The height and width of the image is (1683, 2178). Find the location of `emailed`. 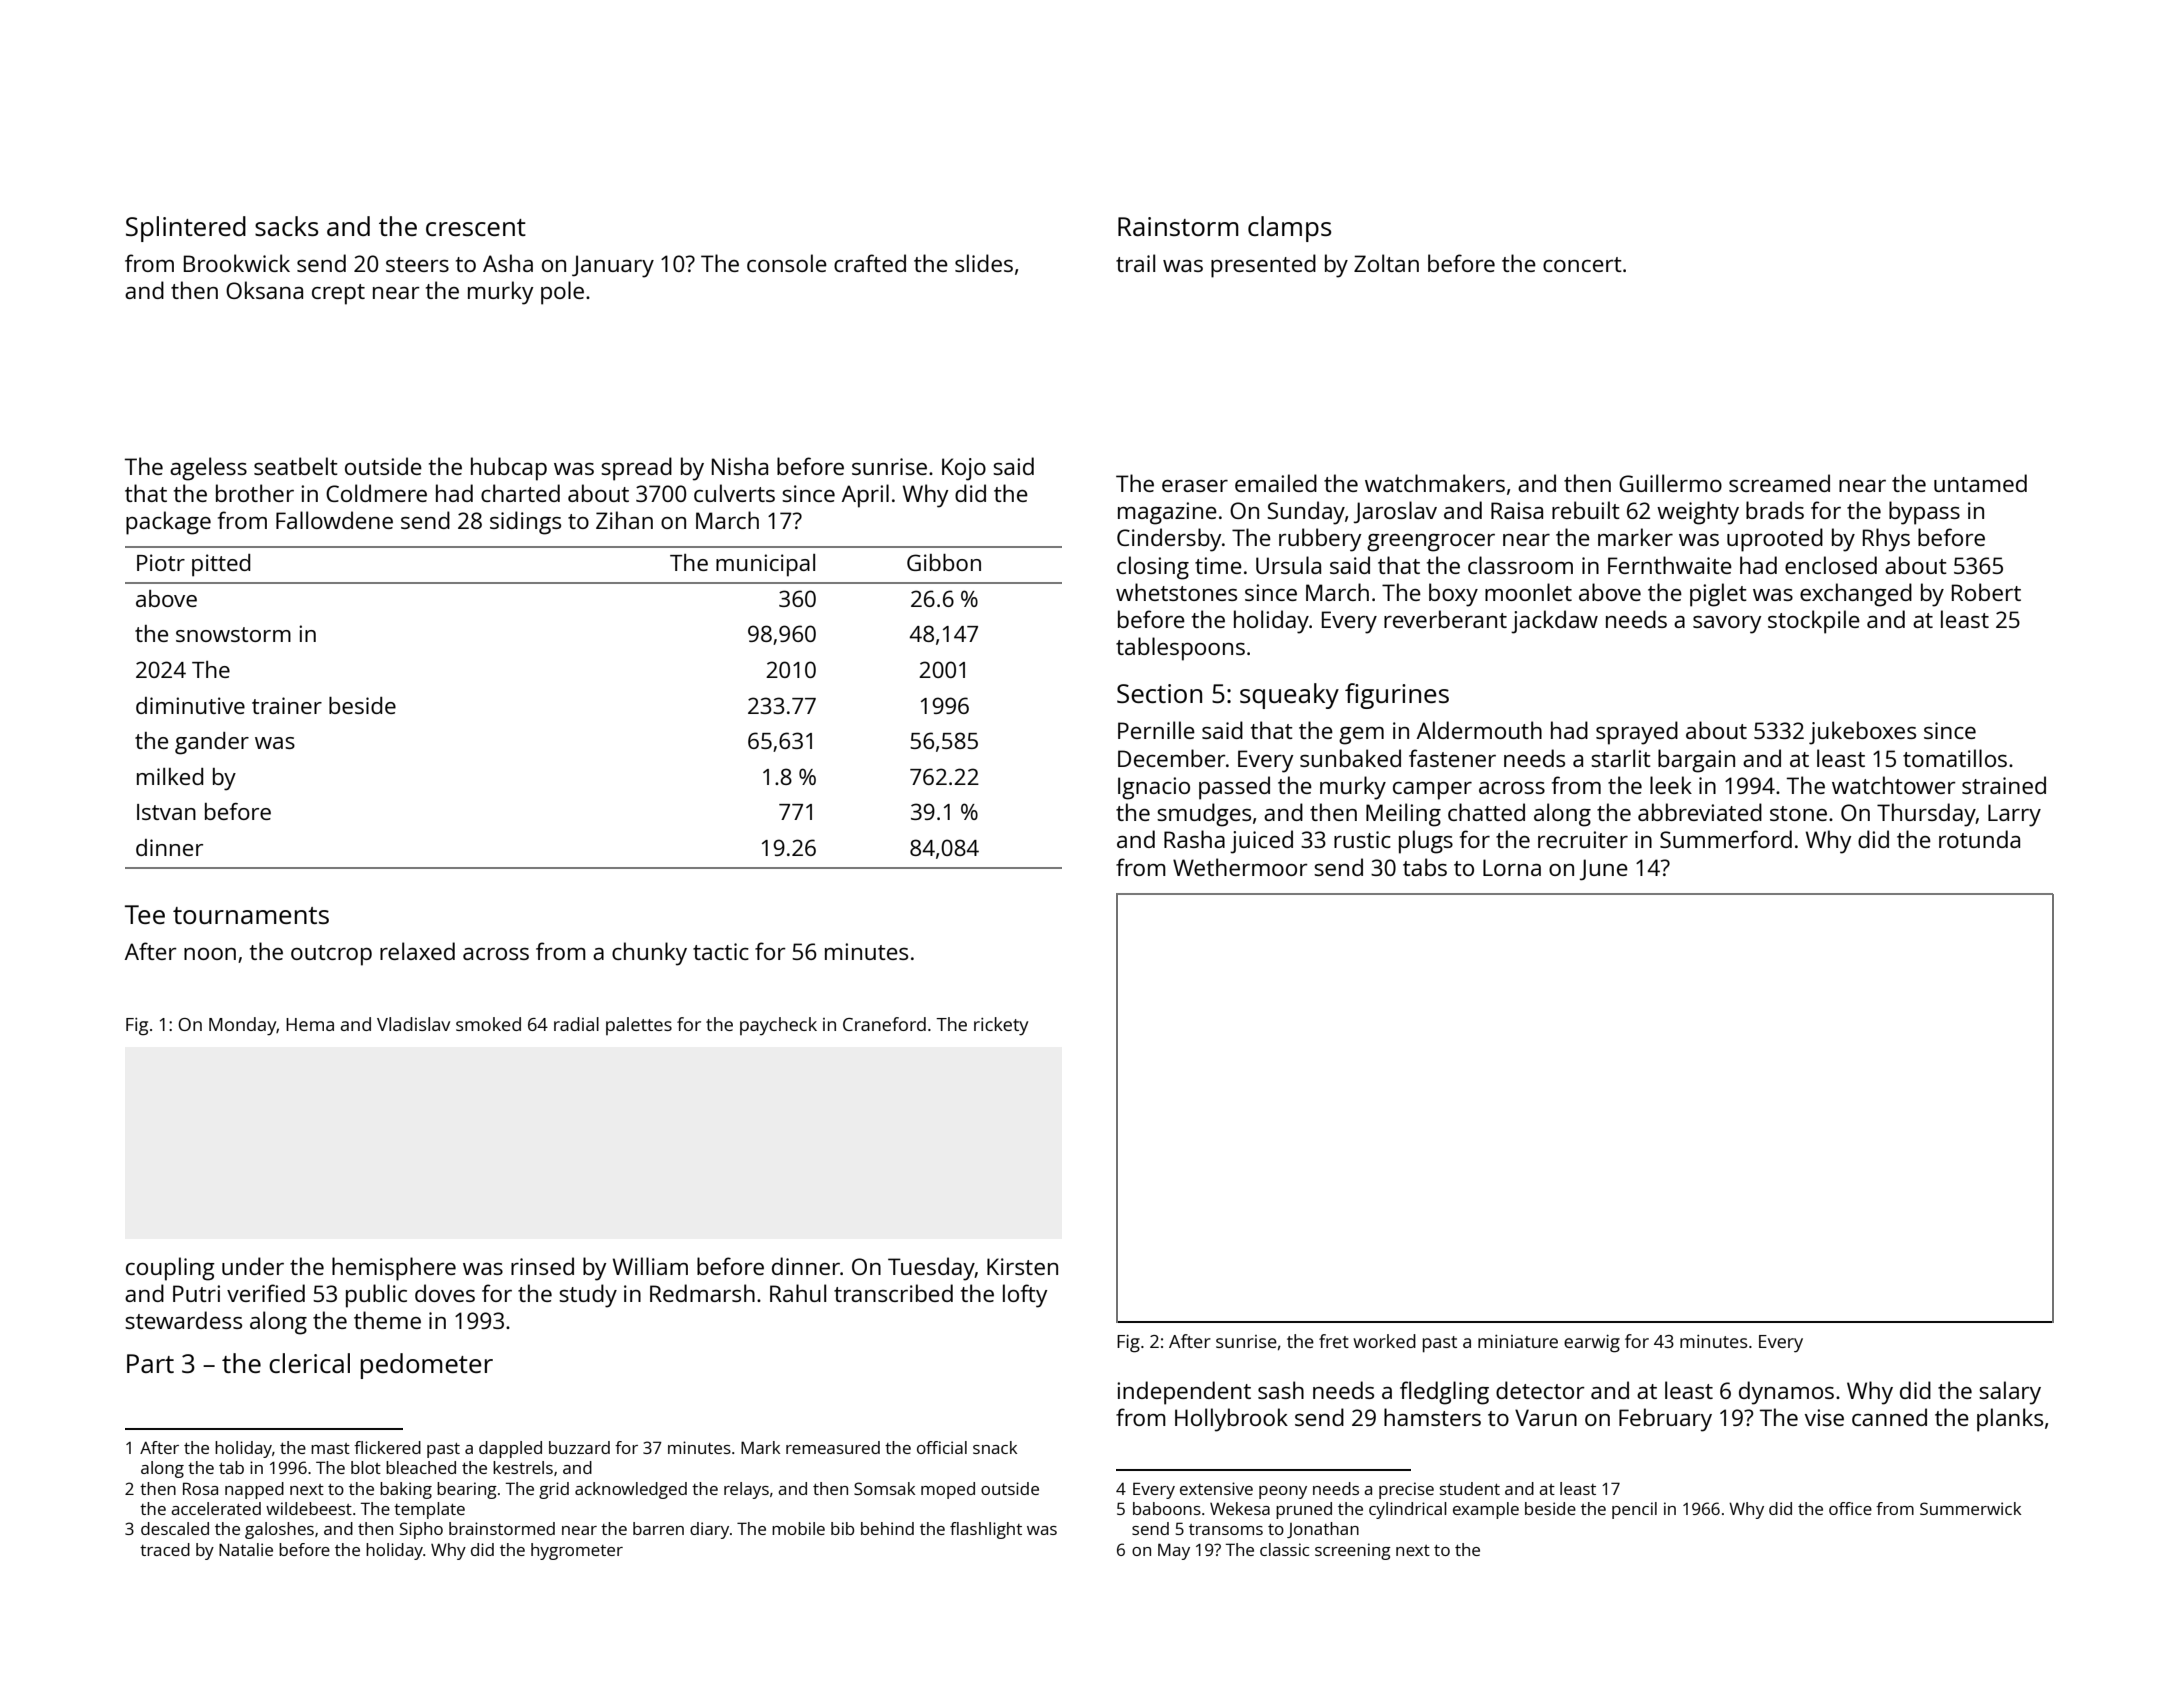

emailed is located at coordinates (1276, 483).
